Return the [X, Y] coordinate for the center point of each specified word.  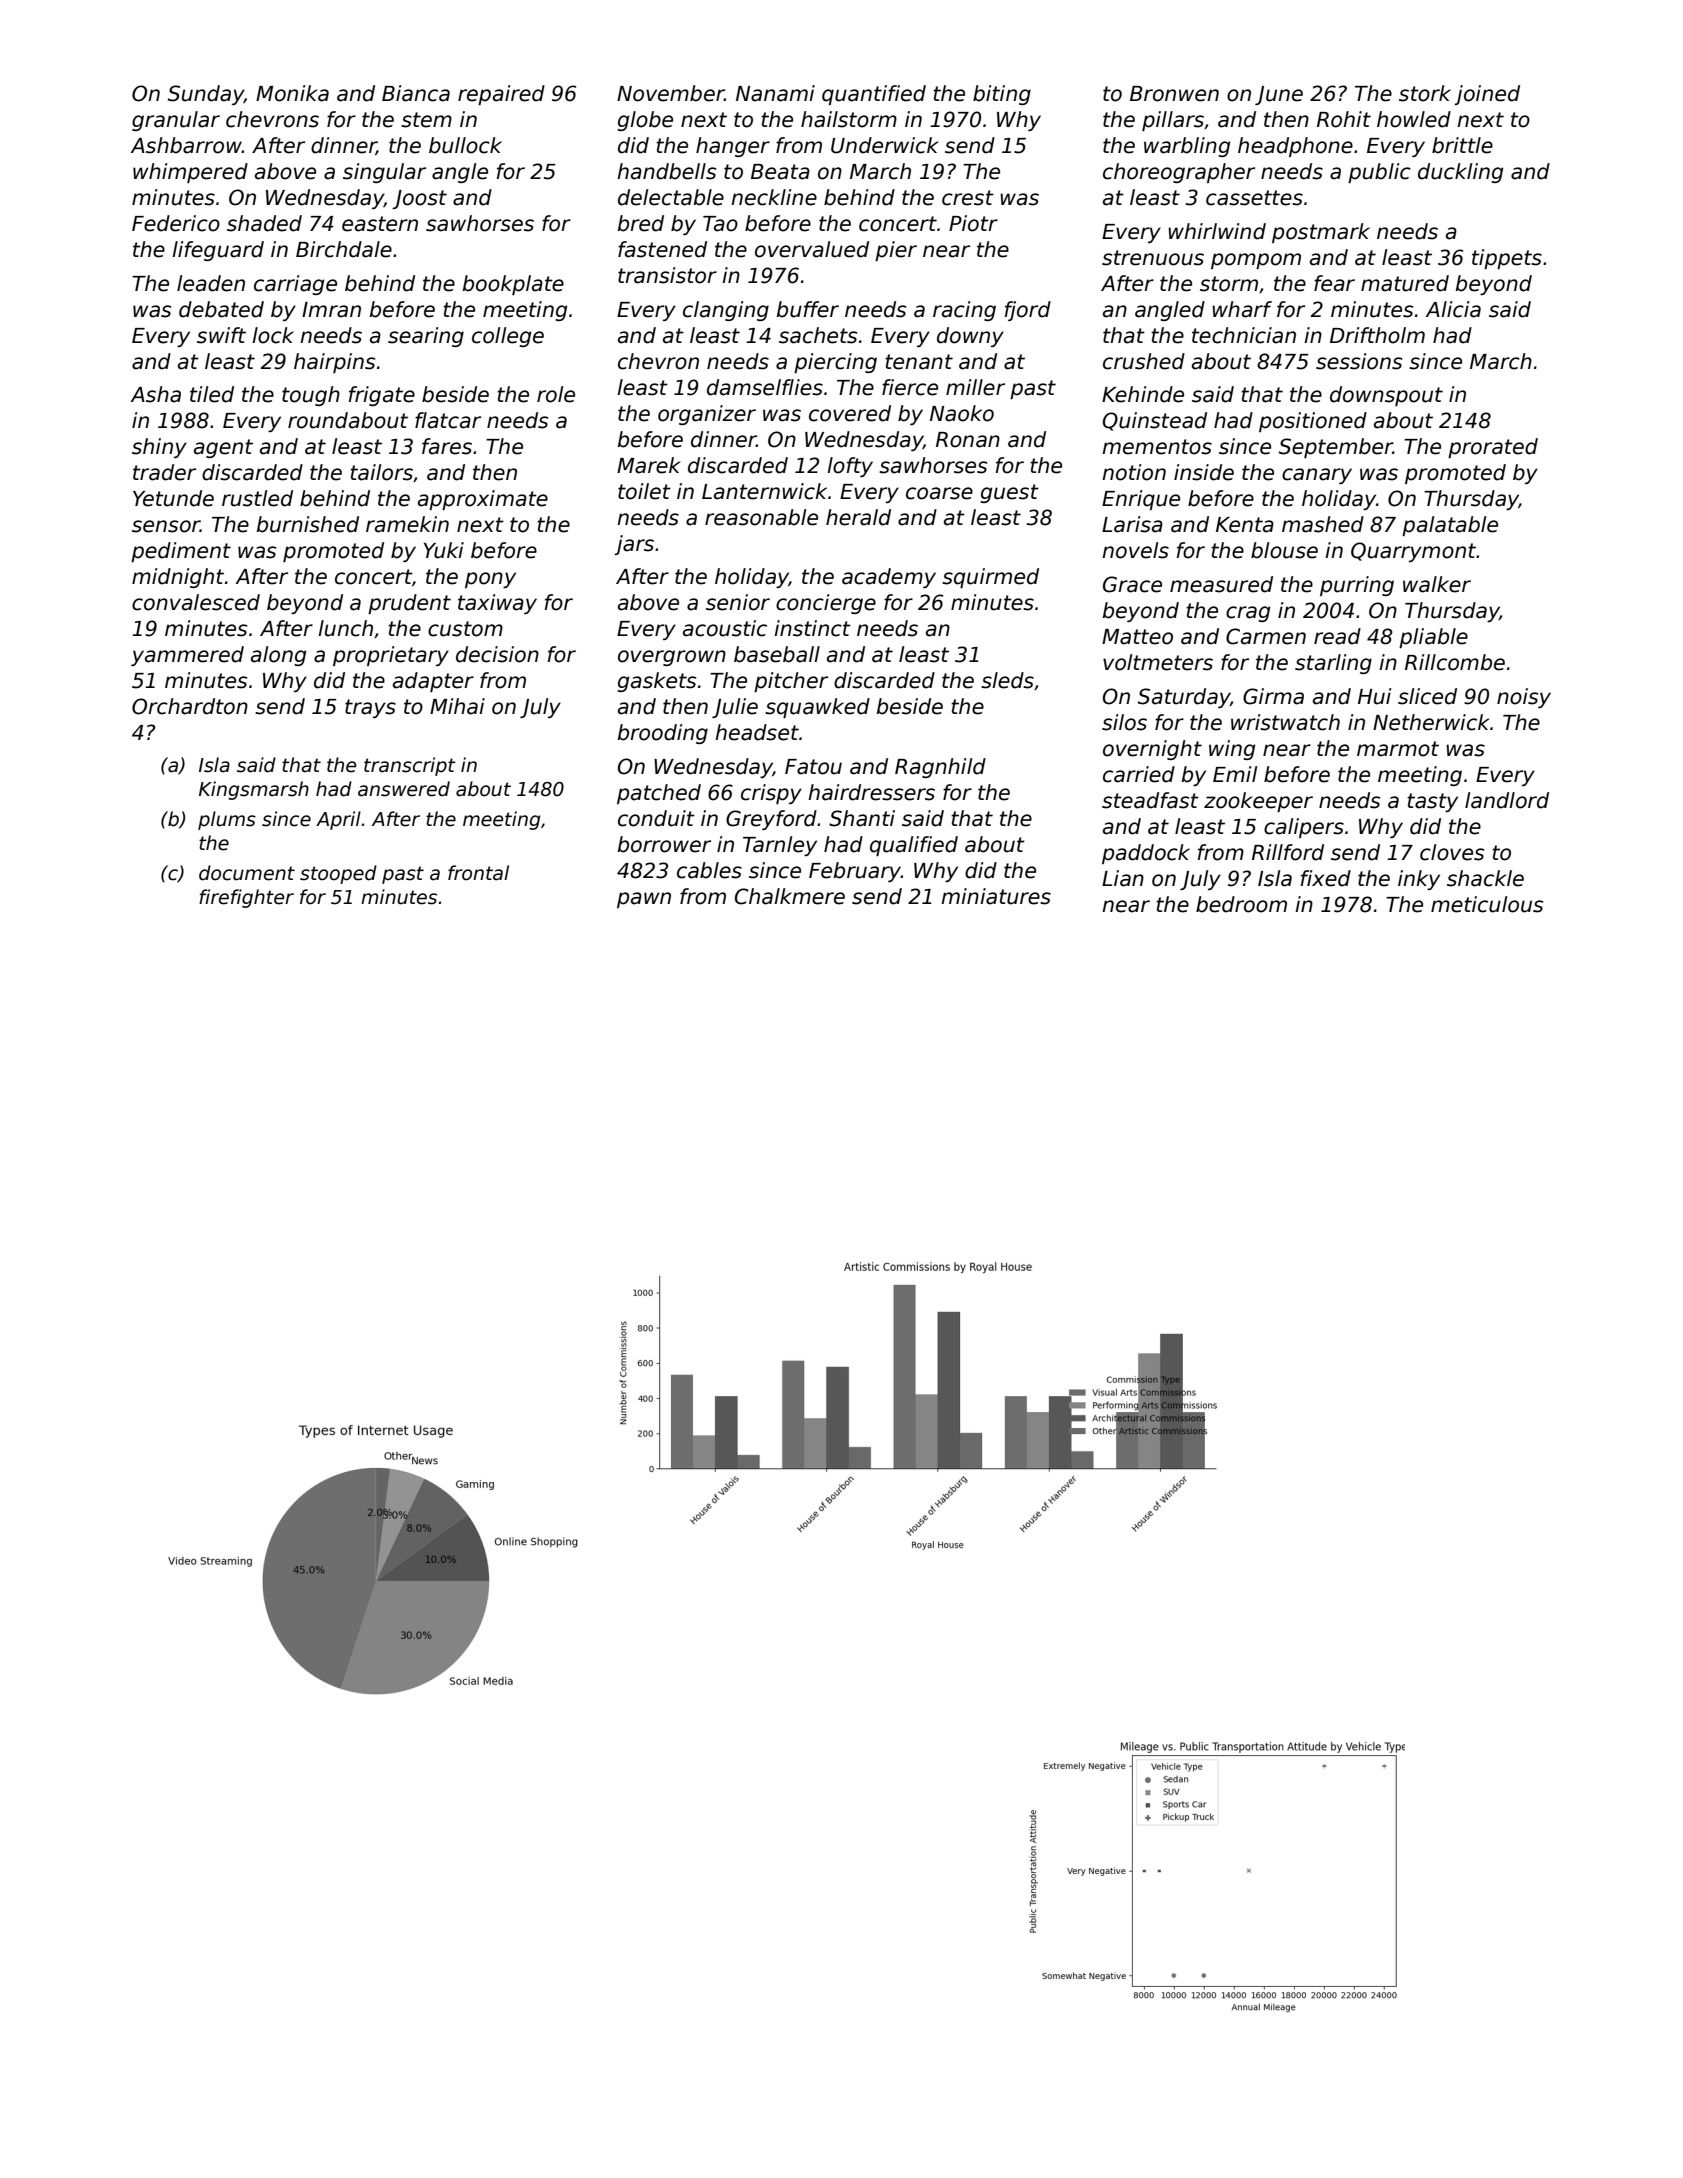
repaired [501, 95]
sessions [1359, 361]
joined [1487, 95]
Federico [176, 223]
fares [447, 446]
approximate [483, 500]
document [247, 873]
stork [1425, 93]
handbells [666, 171]
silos [1124, 722]
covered [850, 413]
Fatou [813, 767]
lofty [850, 467]
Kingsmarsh [254, 790]
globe [645, 121]
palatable [1450, 526]
